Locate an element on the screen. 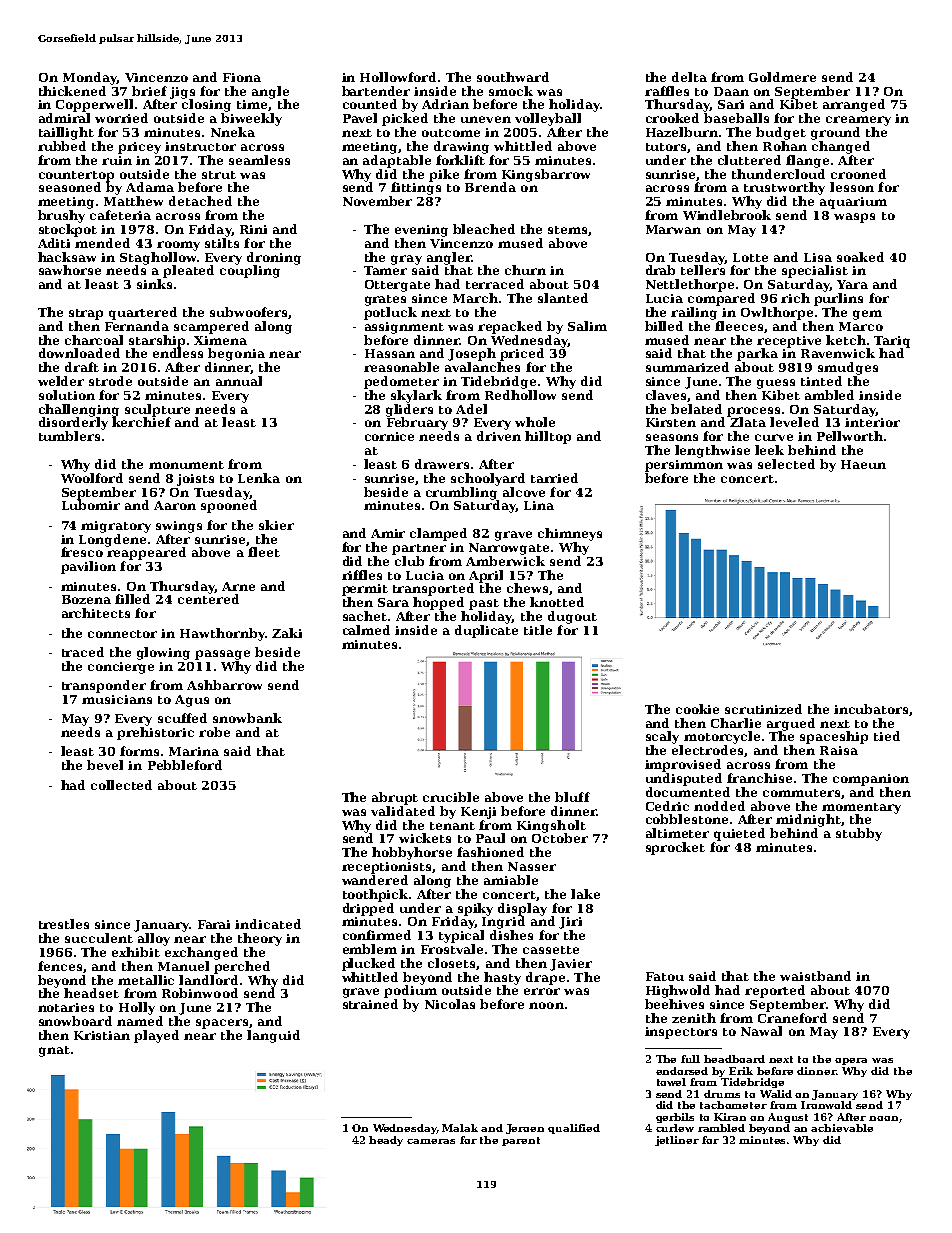 The width and height of the screenshot is (952, 1233). Fiona is located at coordinates (242, 77).
